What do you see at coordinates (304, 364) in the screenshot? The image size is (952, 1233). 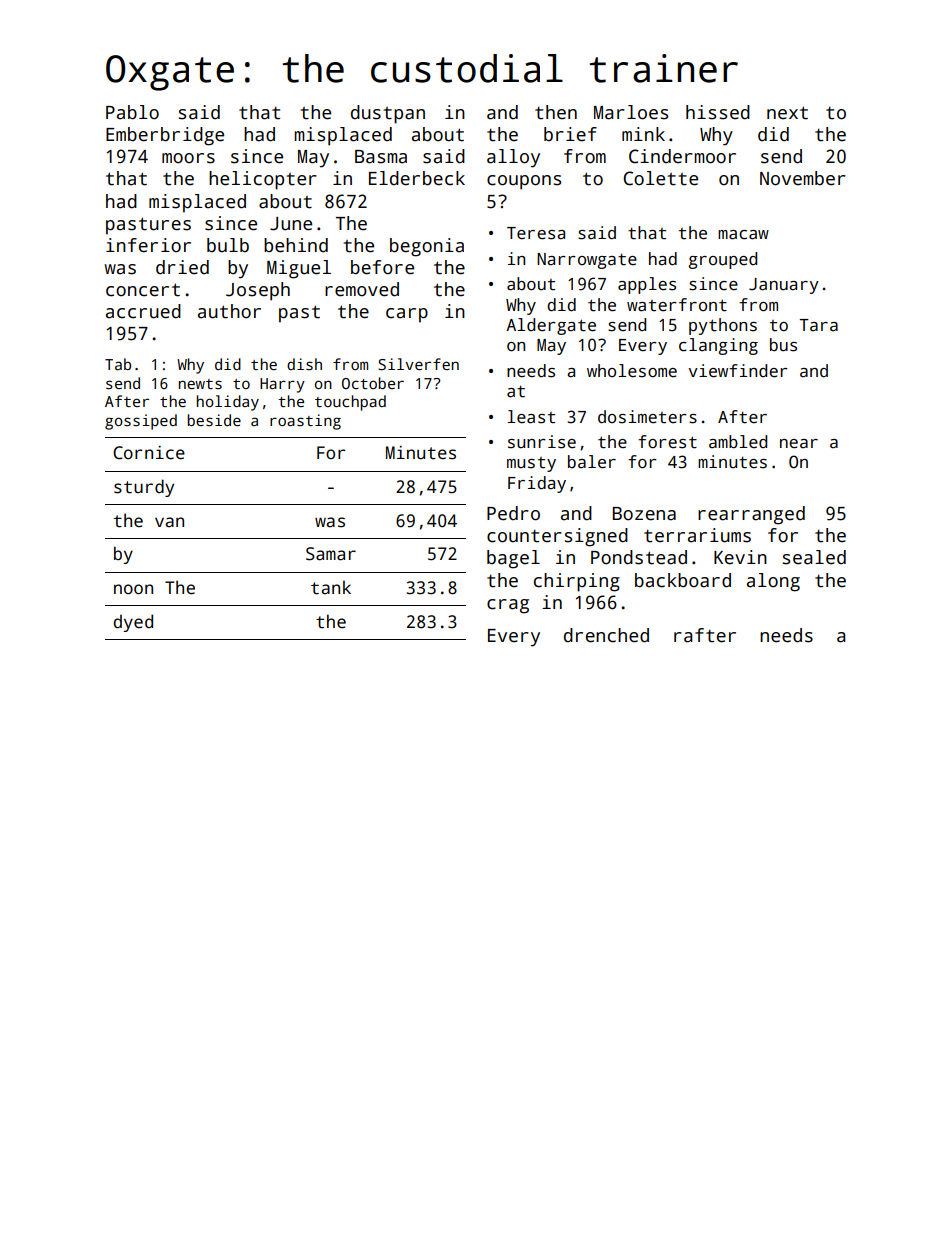 I see `dish` at bounding box center [304, 364].
